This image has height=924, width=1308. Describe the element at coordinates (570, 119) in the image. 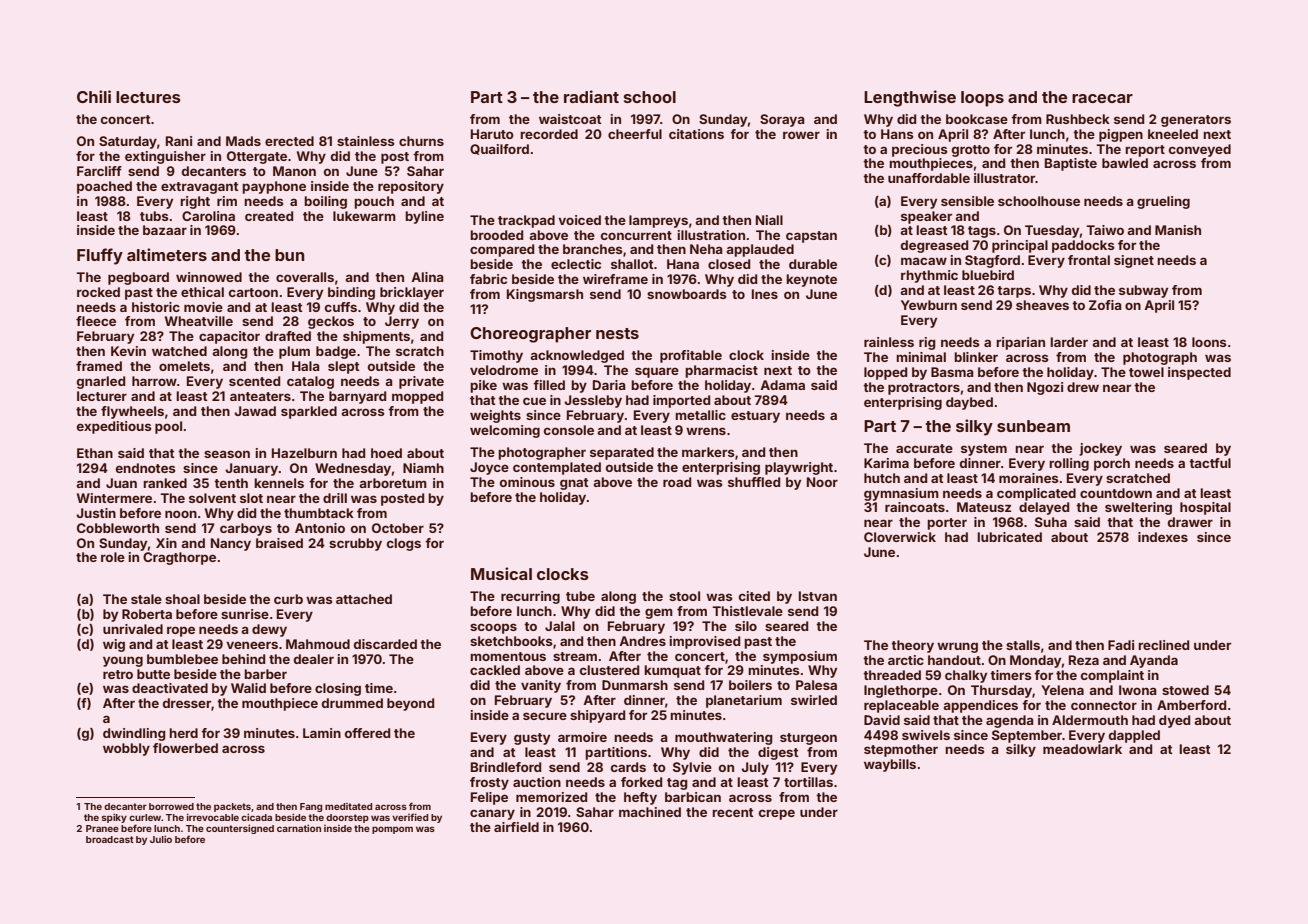

I see `waistcoat` at that location.
